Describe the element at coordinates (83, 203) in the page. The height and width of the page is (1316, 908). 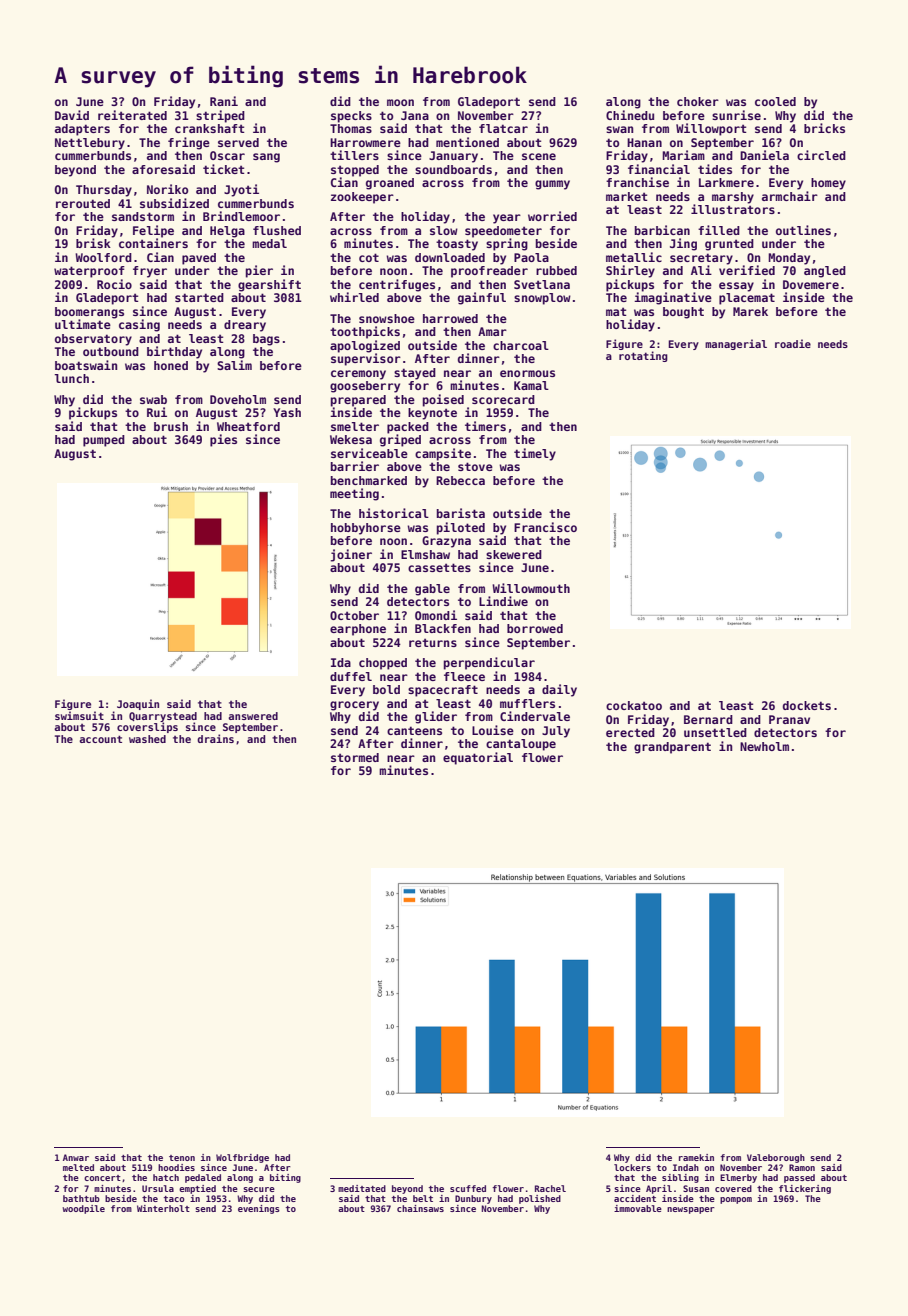
I see `rerouted` at that location.
